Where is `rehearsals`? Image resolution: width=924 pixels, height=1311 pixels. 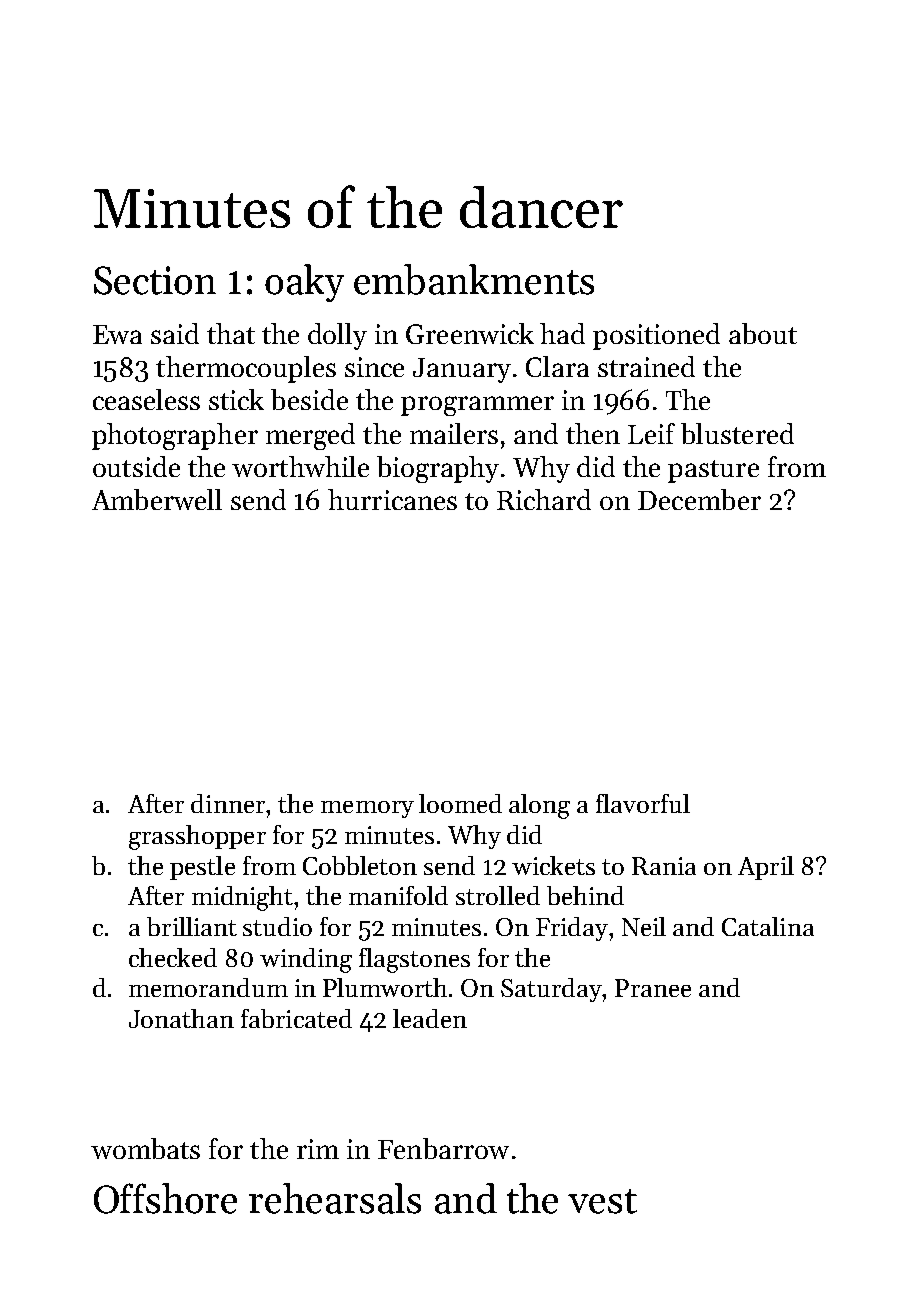
rehearsals is located at coordinates (335, 1198).
